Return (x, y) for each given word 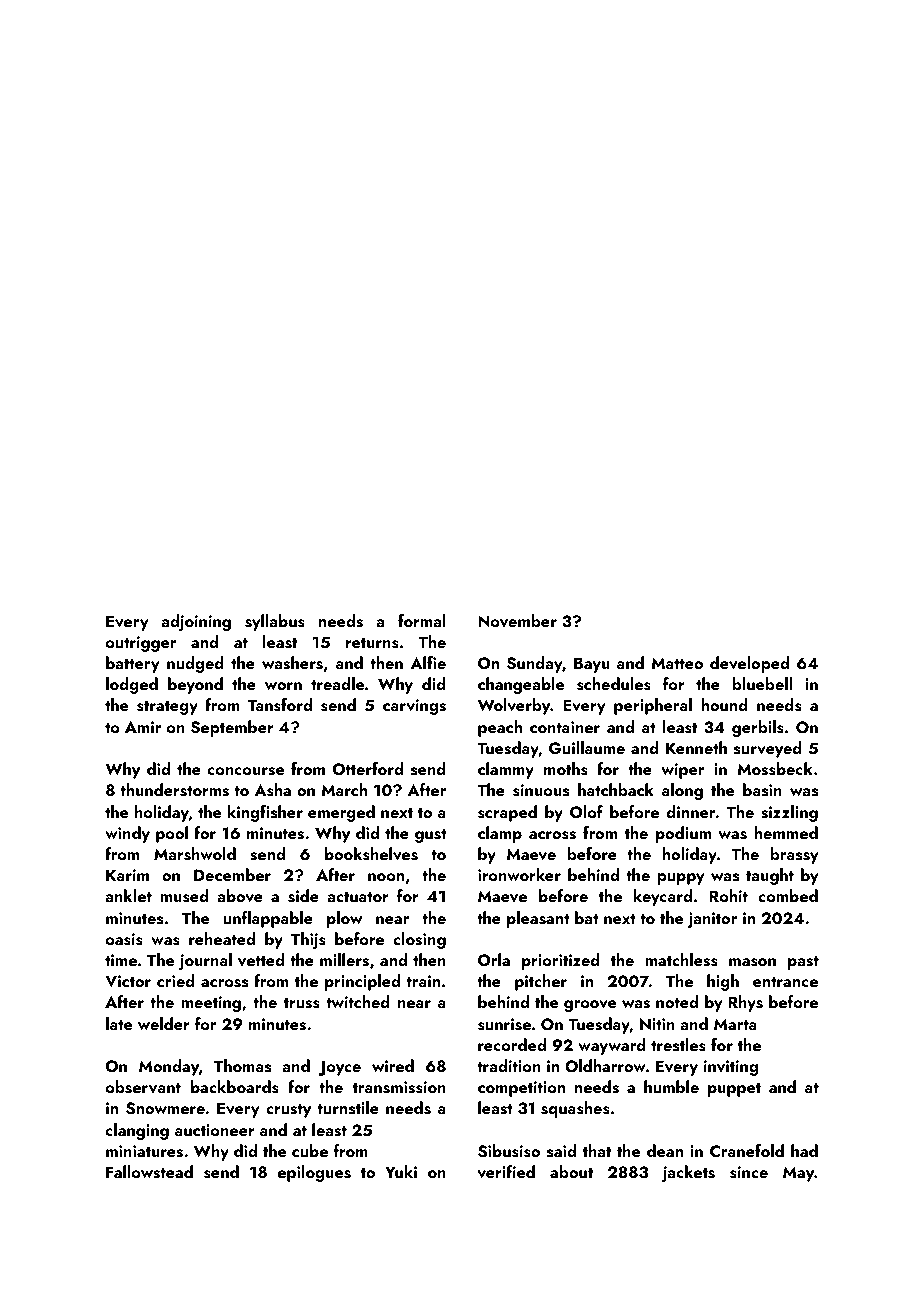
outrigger (141, 644)
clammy (506, 770)
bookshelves (371, 854)
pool (172, 834)
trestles (678, 1045)
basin (762, 790)
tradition (509, 1065)
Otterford (368, 769)
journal (205, 961)
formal (422, 620)
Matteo (677, 663)
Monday (169, 1067)
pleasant (538, 919)
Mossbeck (775, 769)
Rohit (728, 895)
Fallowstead (149, 1172)
